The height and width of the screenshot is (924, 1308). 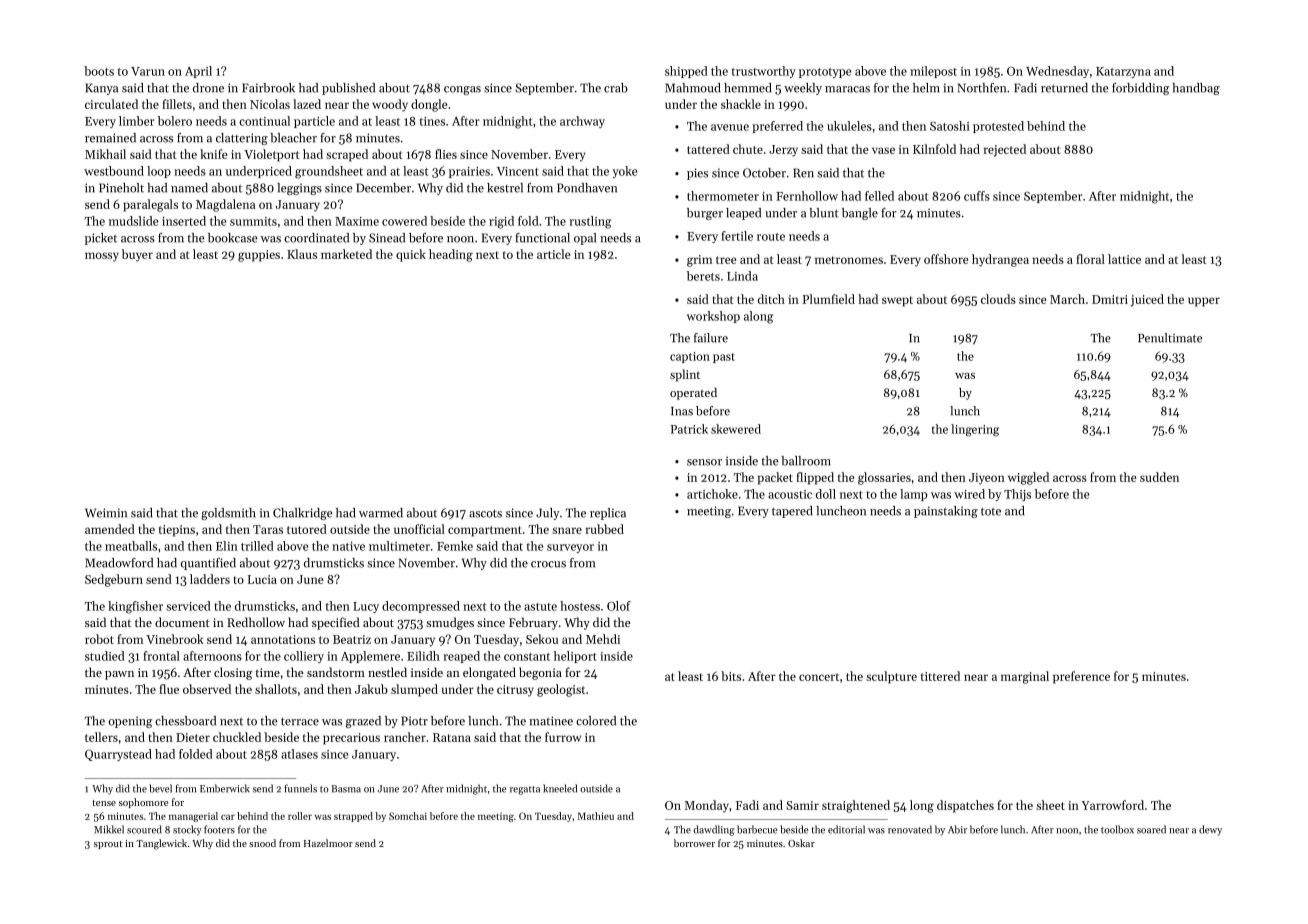 What do you see at coordinates (731, 676) in the screenshot?
I see `bits` at bounding box center [731, 676].
